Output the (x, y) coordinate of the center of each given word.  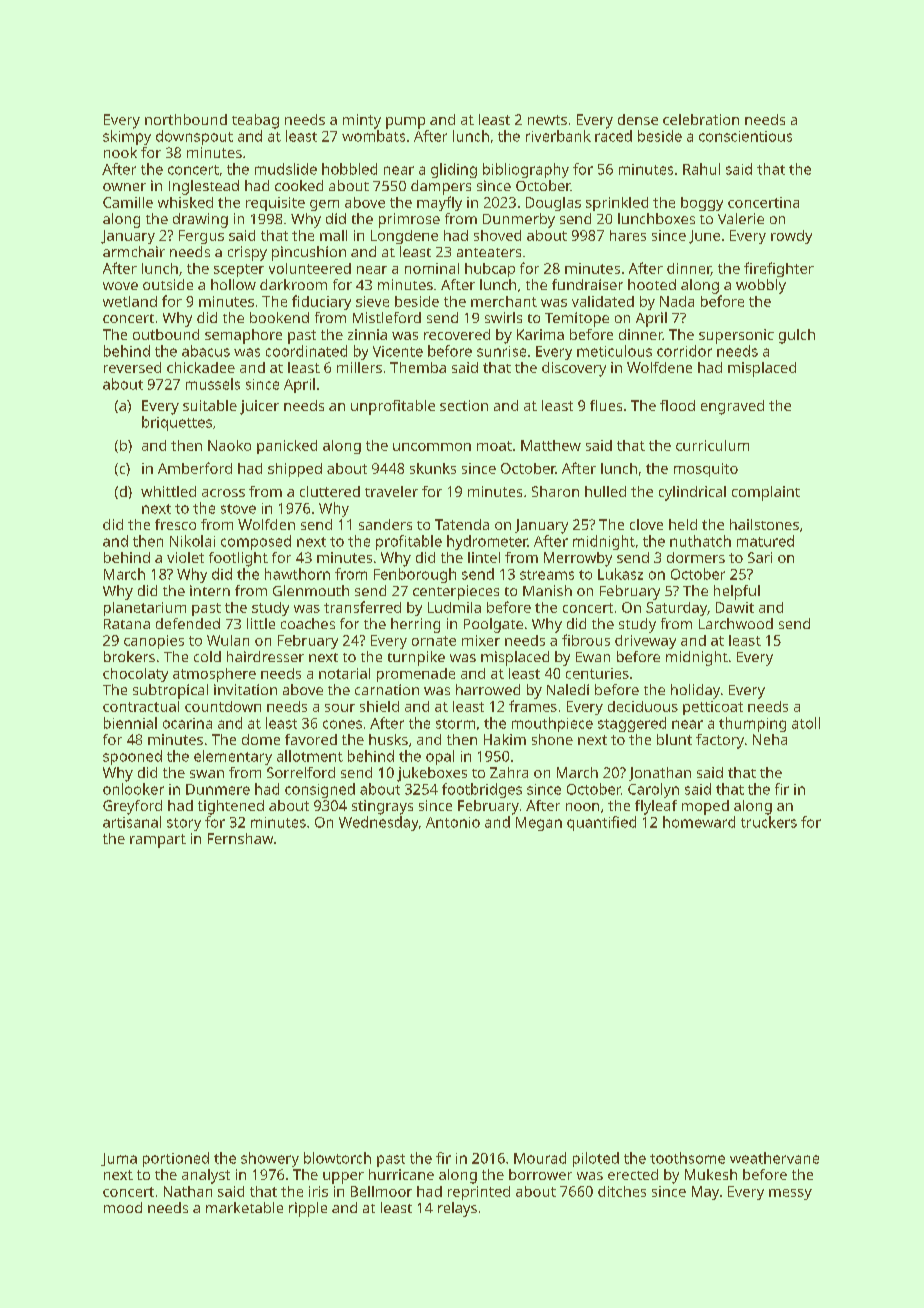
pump (405, 123)
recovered (457, 334)
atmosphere (214, 675)
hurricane (401, 1174)
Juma (119, 1159)
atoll (806, 723)
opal (440, 757)
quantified (601, 823)
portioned (176, 1159)
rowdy (791, 237)
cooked (299, 185)
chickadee (201, 367)
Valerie (741, 218)
